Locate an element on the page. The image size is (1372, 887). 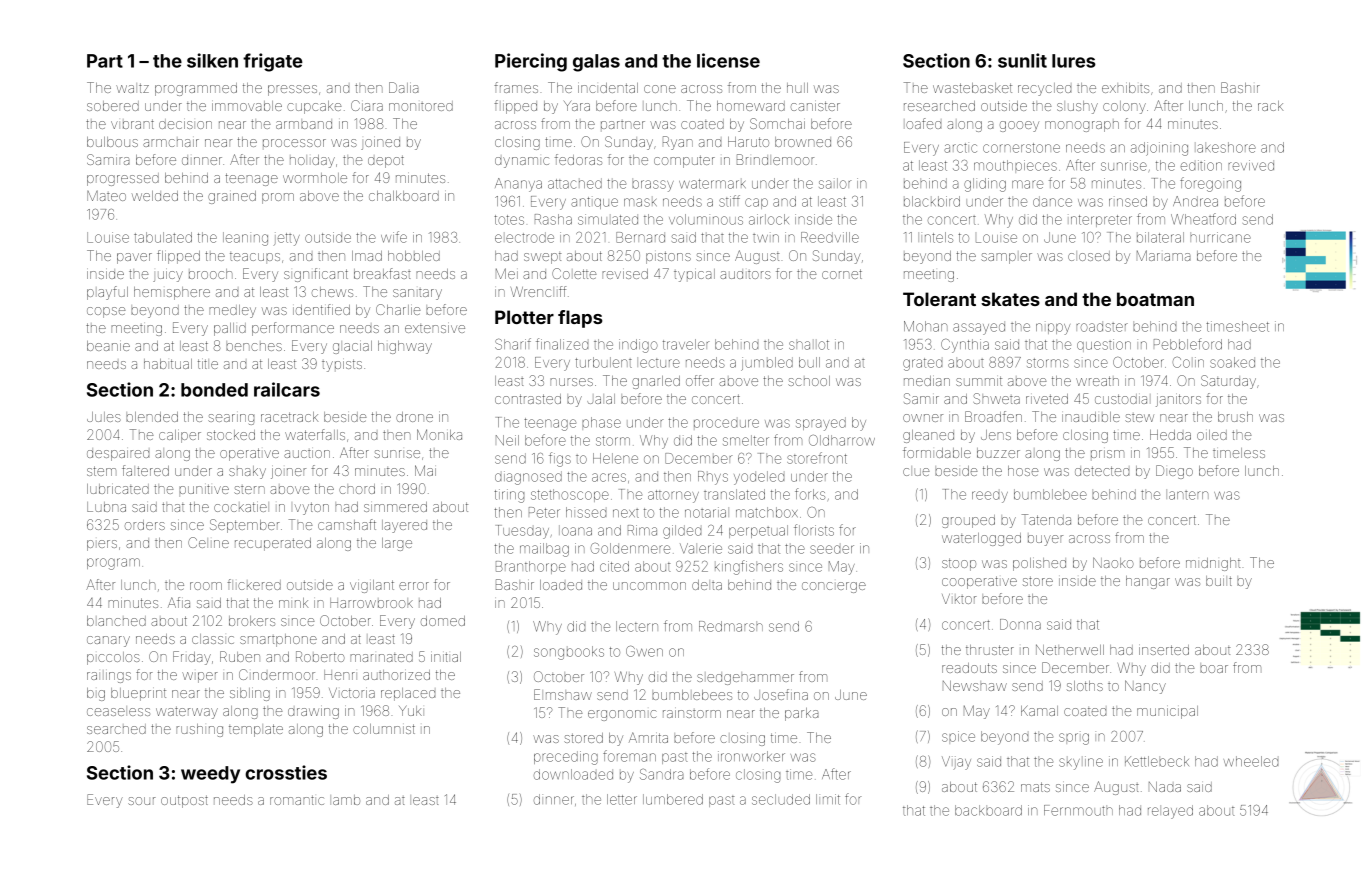
shallot is located at coordinates (809, 345).
